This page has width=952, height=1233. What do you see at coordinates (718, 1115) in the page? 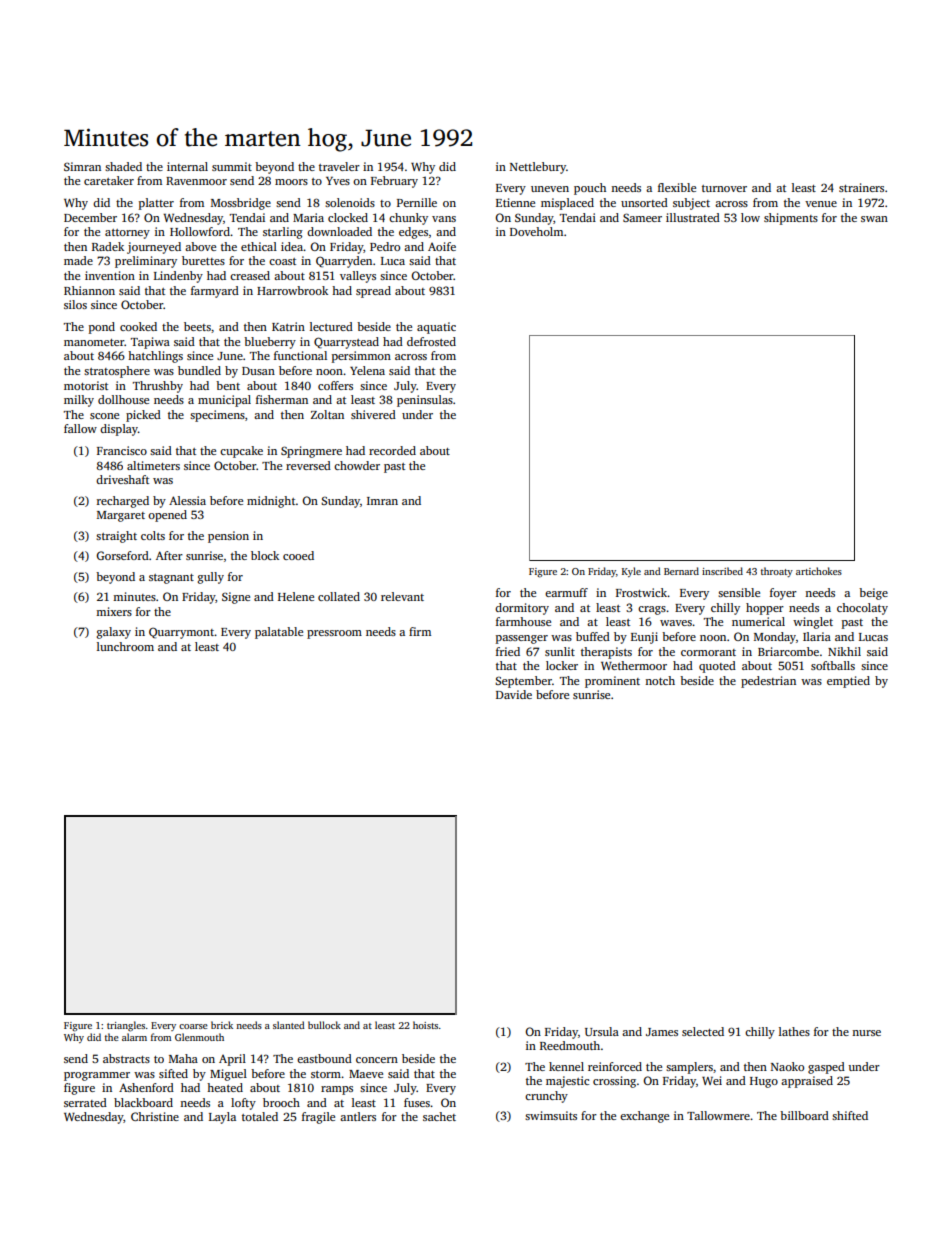
I see `Tallowmere` at bounding box center [718, 1115].
